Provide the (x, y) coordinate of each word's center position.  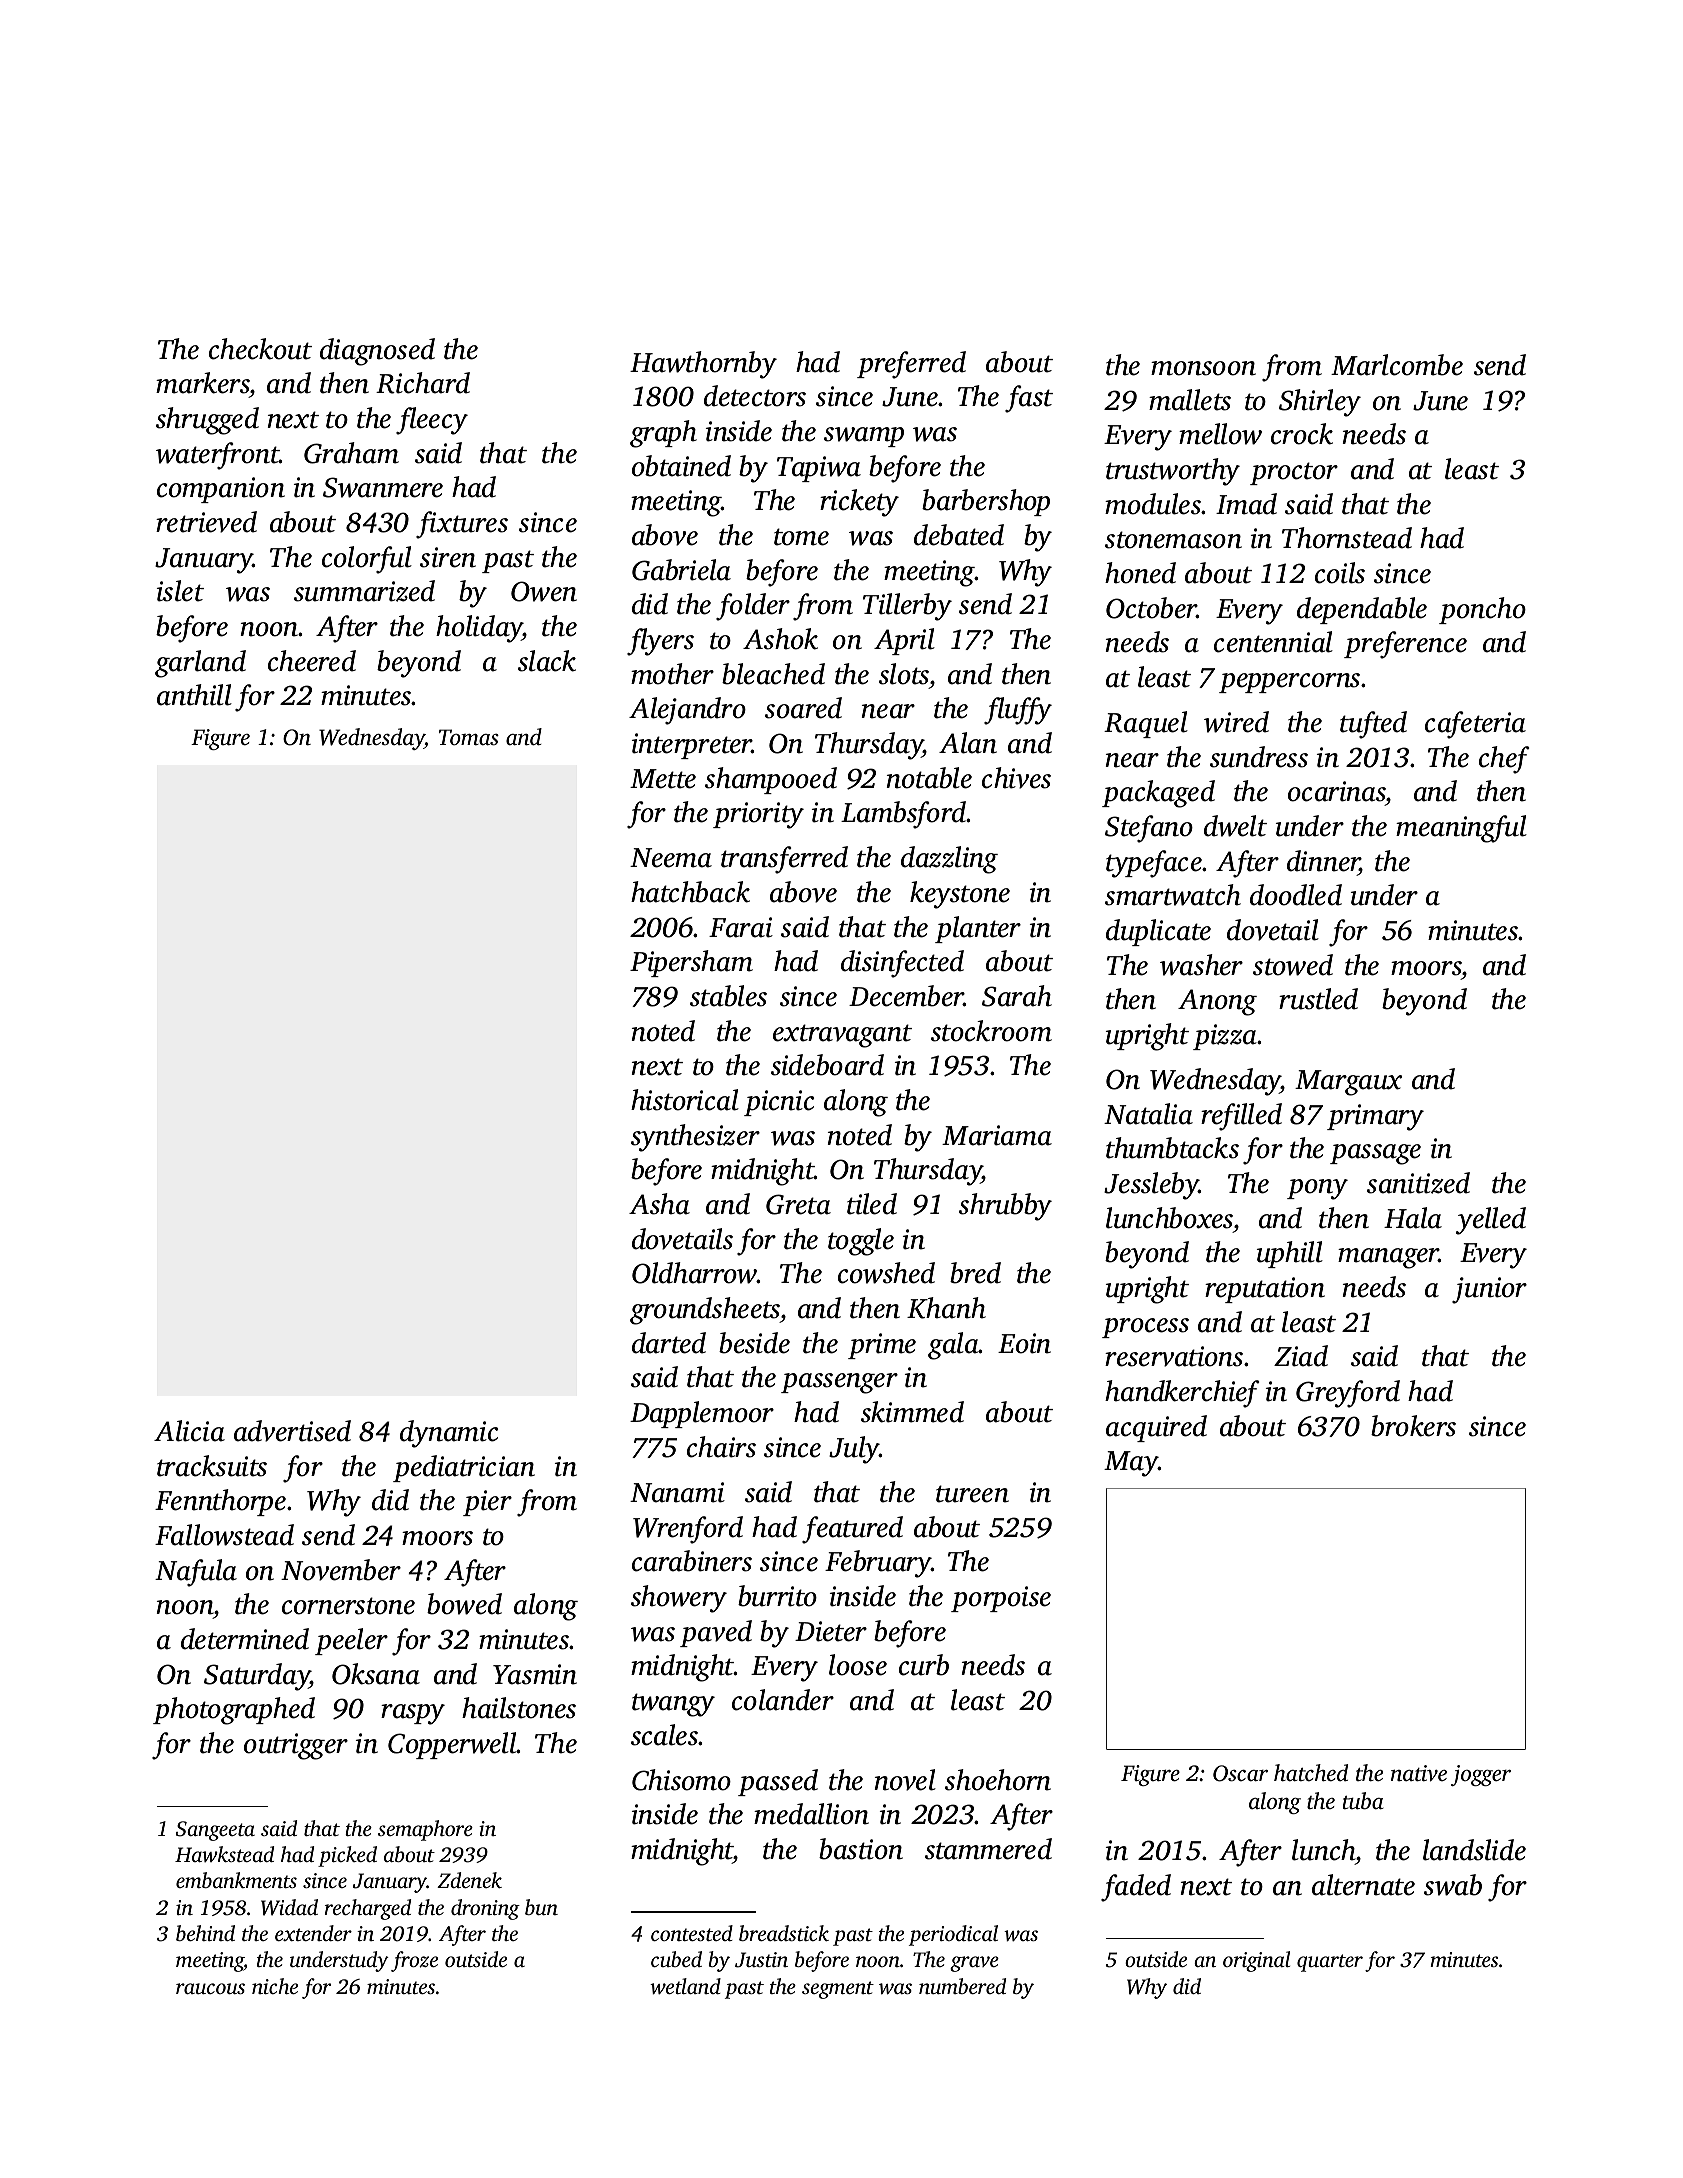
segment (838, 1990)
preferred (911, 365)
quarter (1330, 1963)
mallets (1190, 400)
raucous (210, 1988)
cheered (312, 661)
